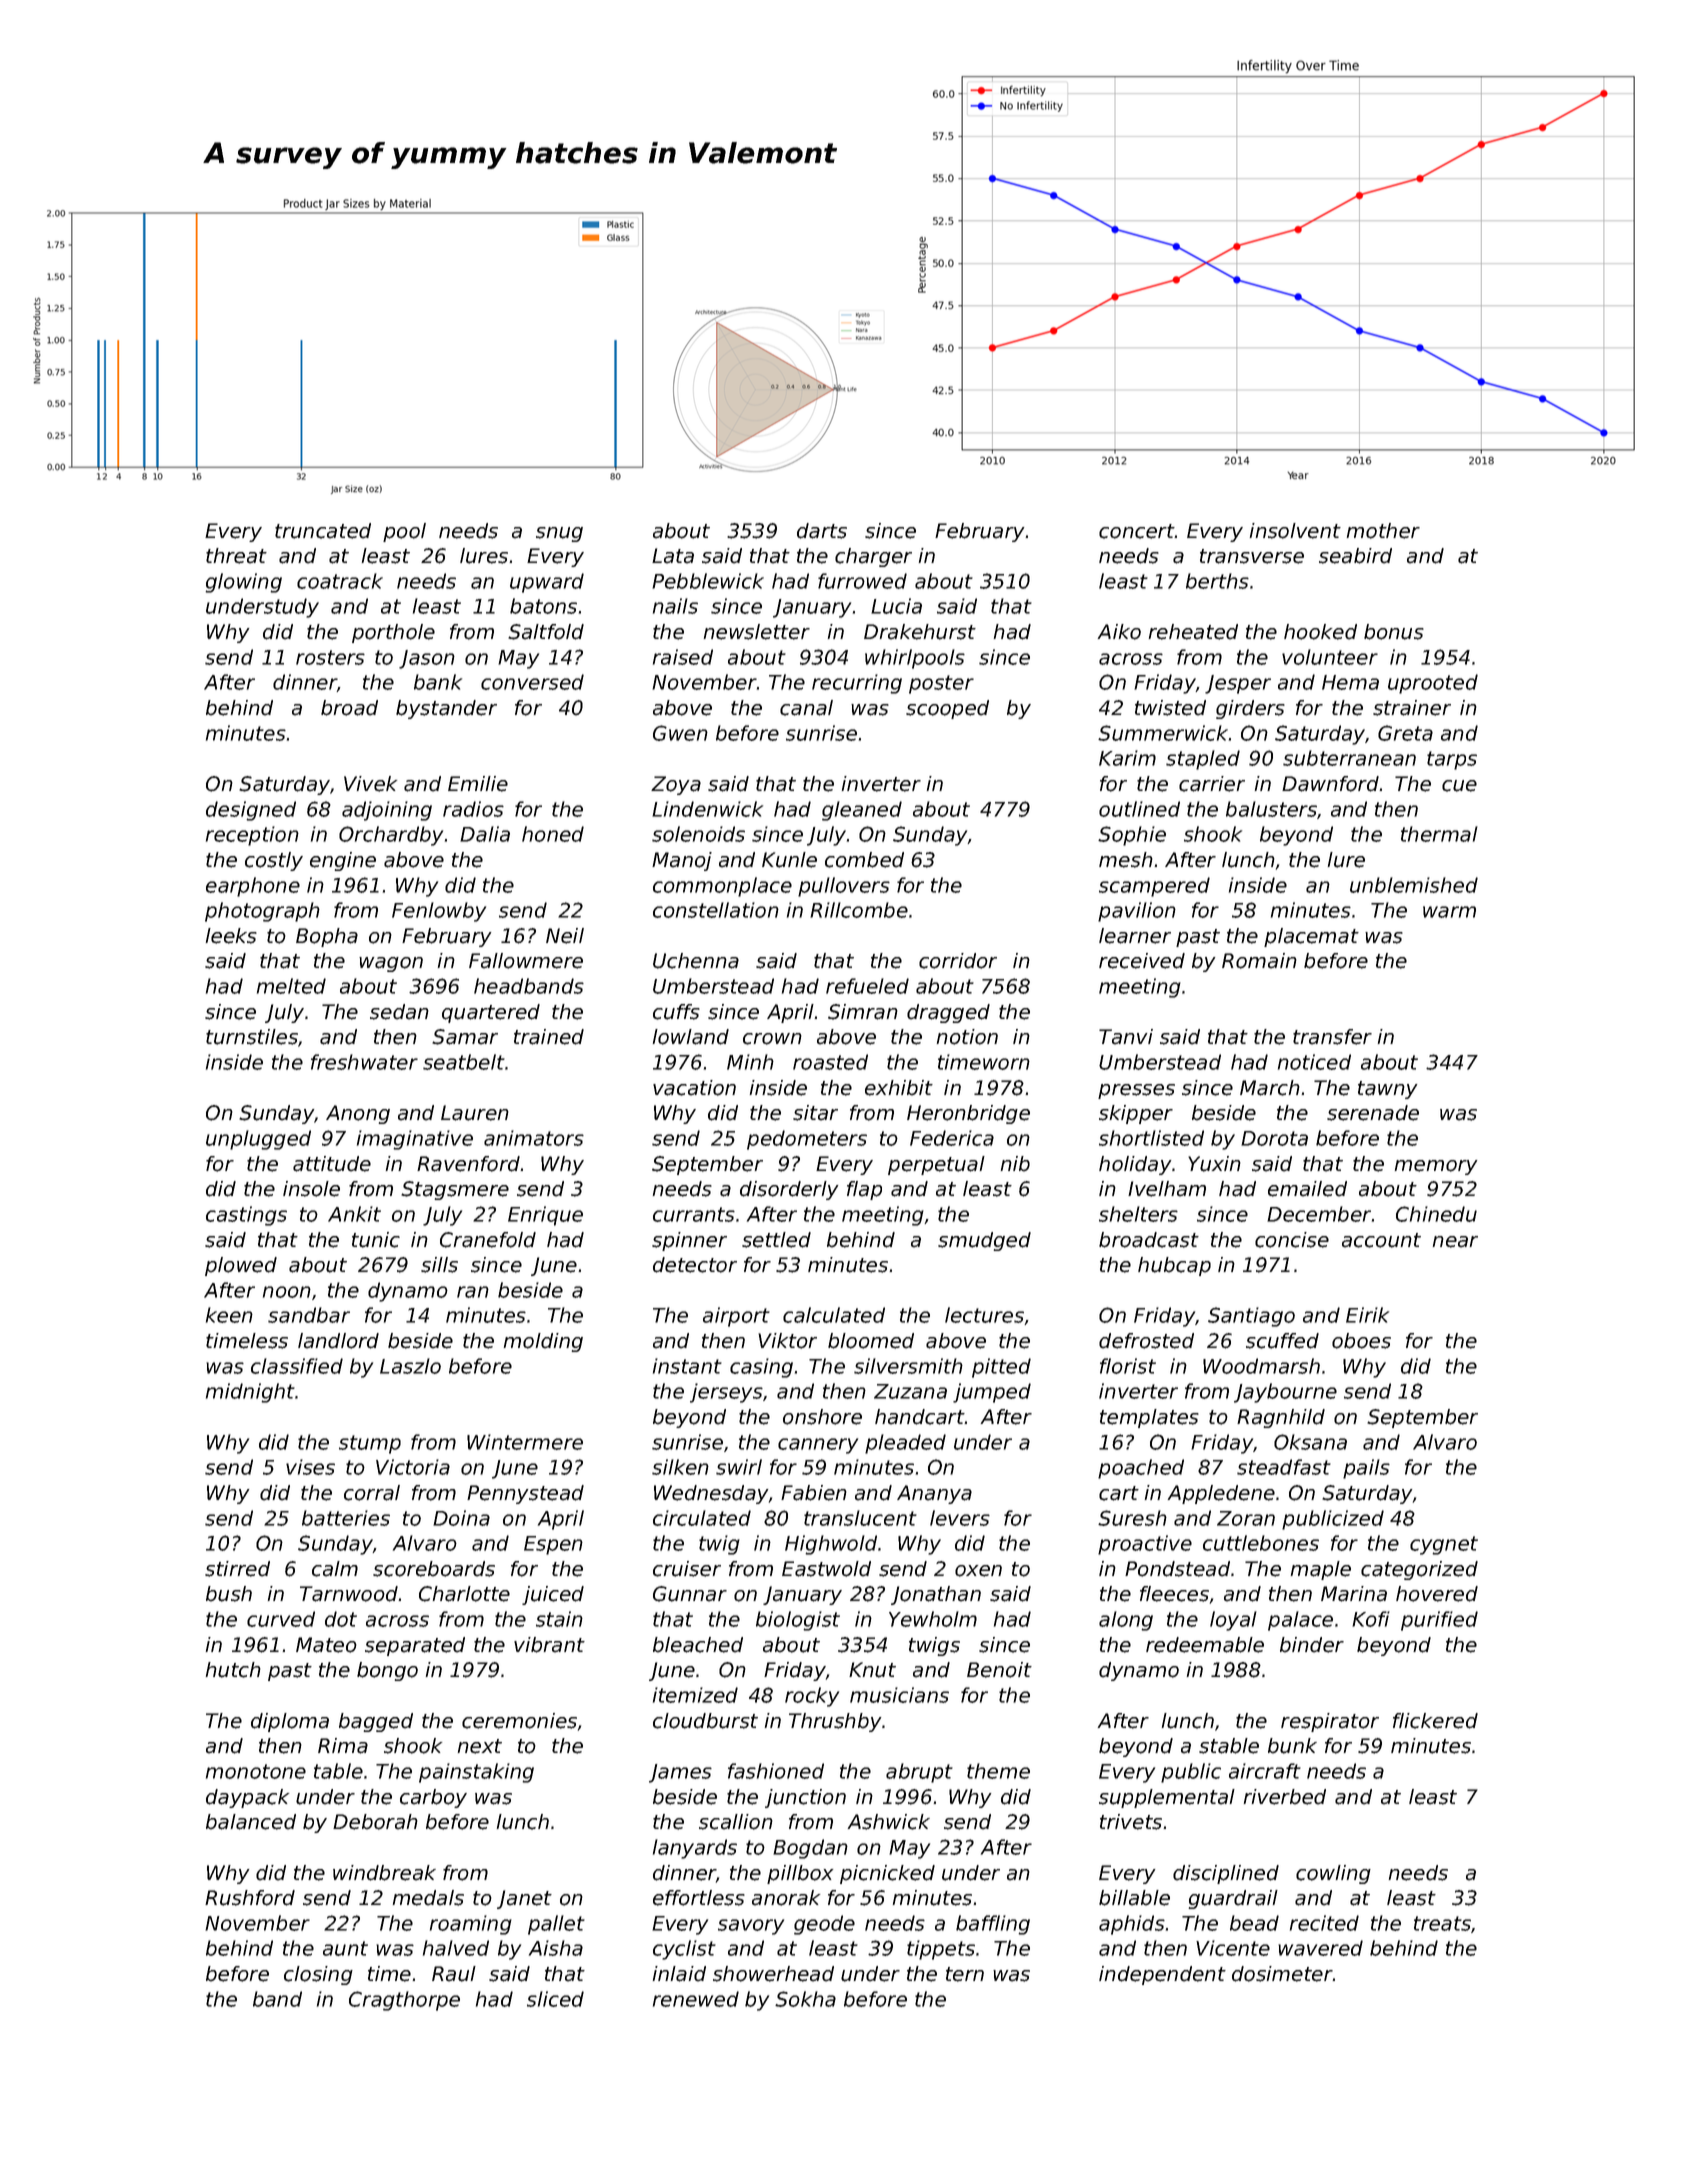 Image resolution: width=1683 pixels, height=2178 pixels. Describe the element at coordinates (705, 1721) in the page. I see `cloudburst` at that location.
